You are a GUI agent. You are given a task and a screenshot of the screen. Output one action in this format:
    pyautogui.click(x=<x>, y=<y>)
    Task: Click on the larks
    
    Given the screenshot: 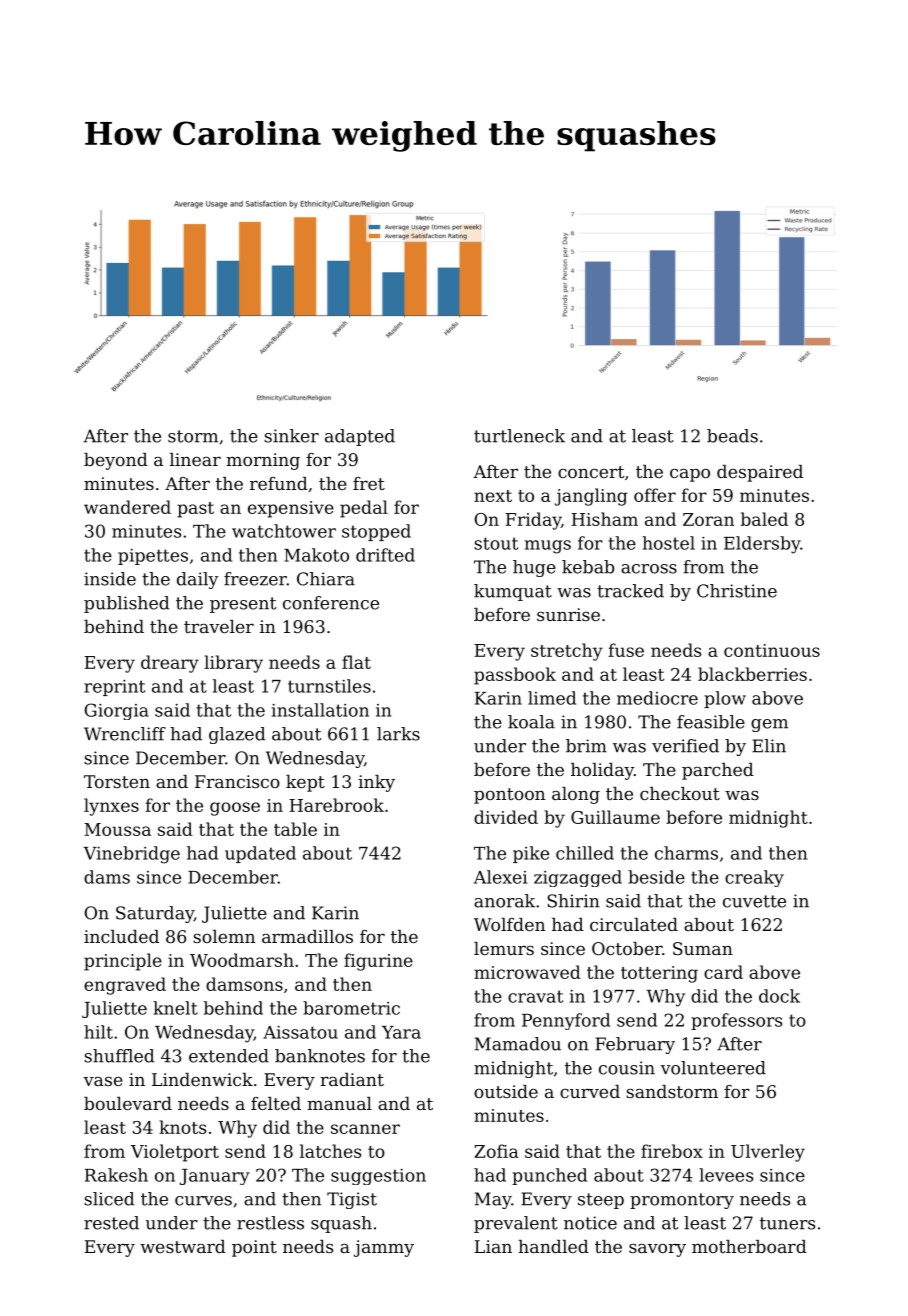 What is the action you would take?
    pyautogui.click(x=398, y=734)
